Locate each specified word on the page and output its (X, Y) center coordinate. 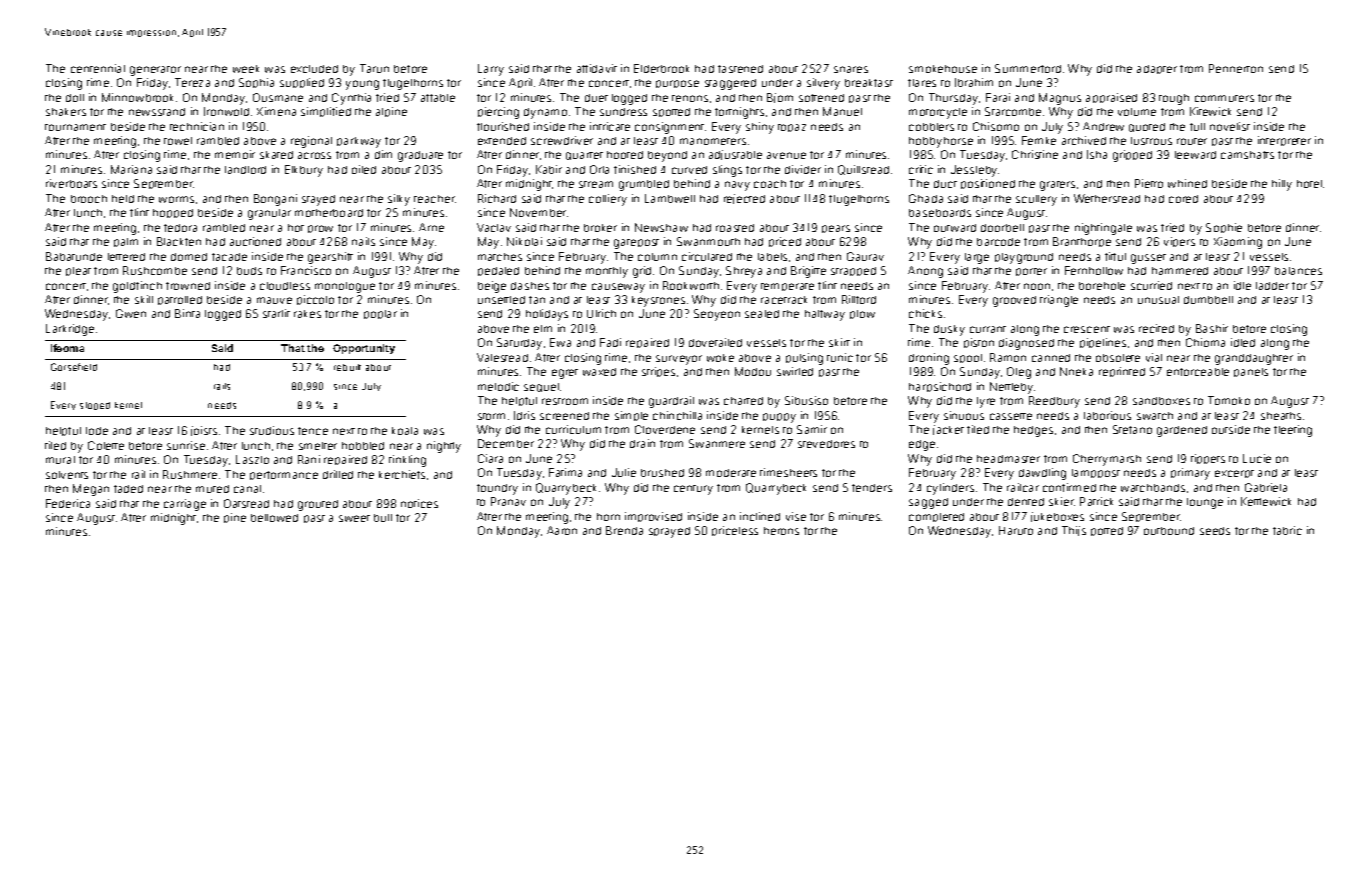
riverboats (71, 183)
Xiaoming (1238, 243)
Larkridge (70, 330)
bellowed (274, 518)
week (246, 69)
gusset (1148, 259)
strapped (853, 271)
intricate (610, 126)
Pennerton (1236, 68)
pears (836, 229)
